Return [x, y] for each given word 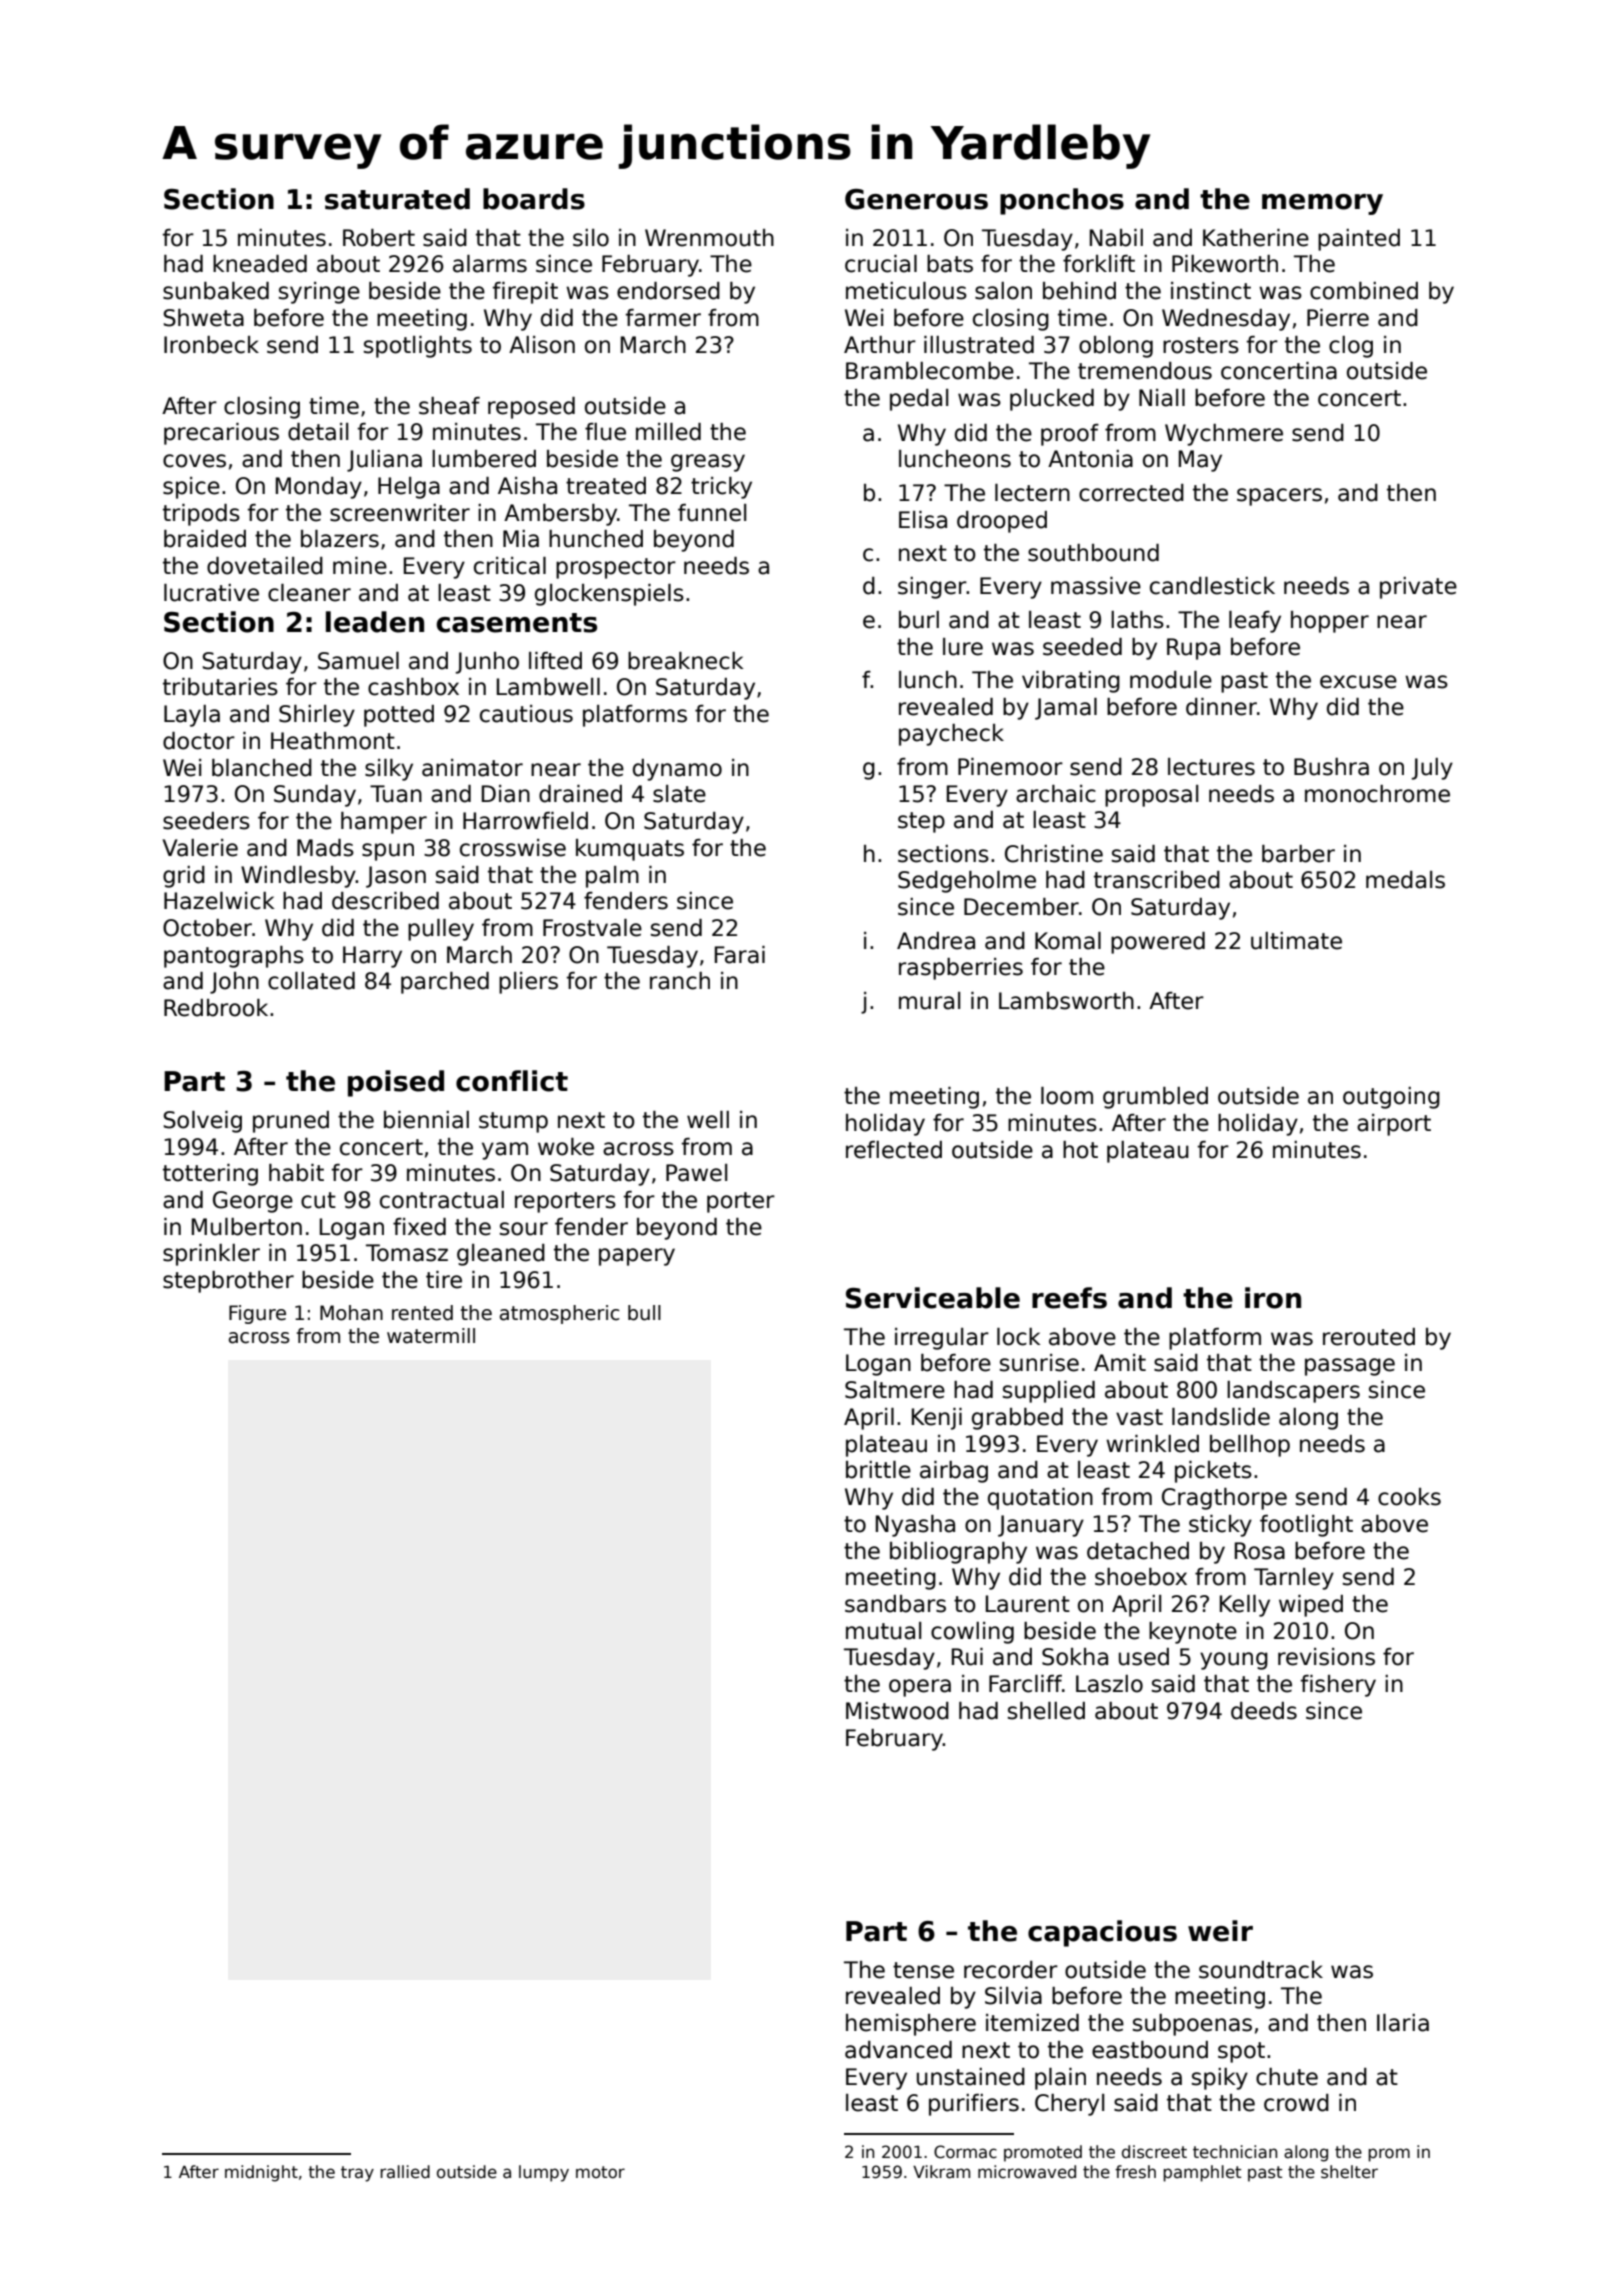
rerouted [1369, 1337]
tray [357, 2174]
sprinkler [211, 1255]
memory [1322, 204]
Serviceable [933, 1298]
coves [194, 461]
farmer [663, 318]
